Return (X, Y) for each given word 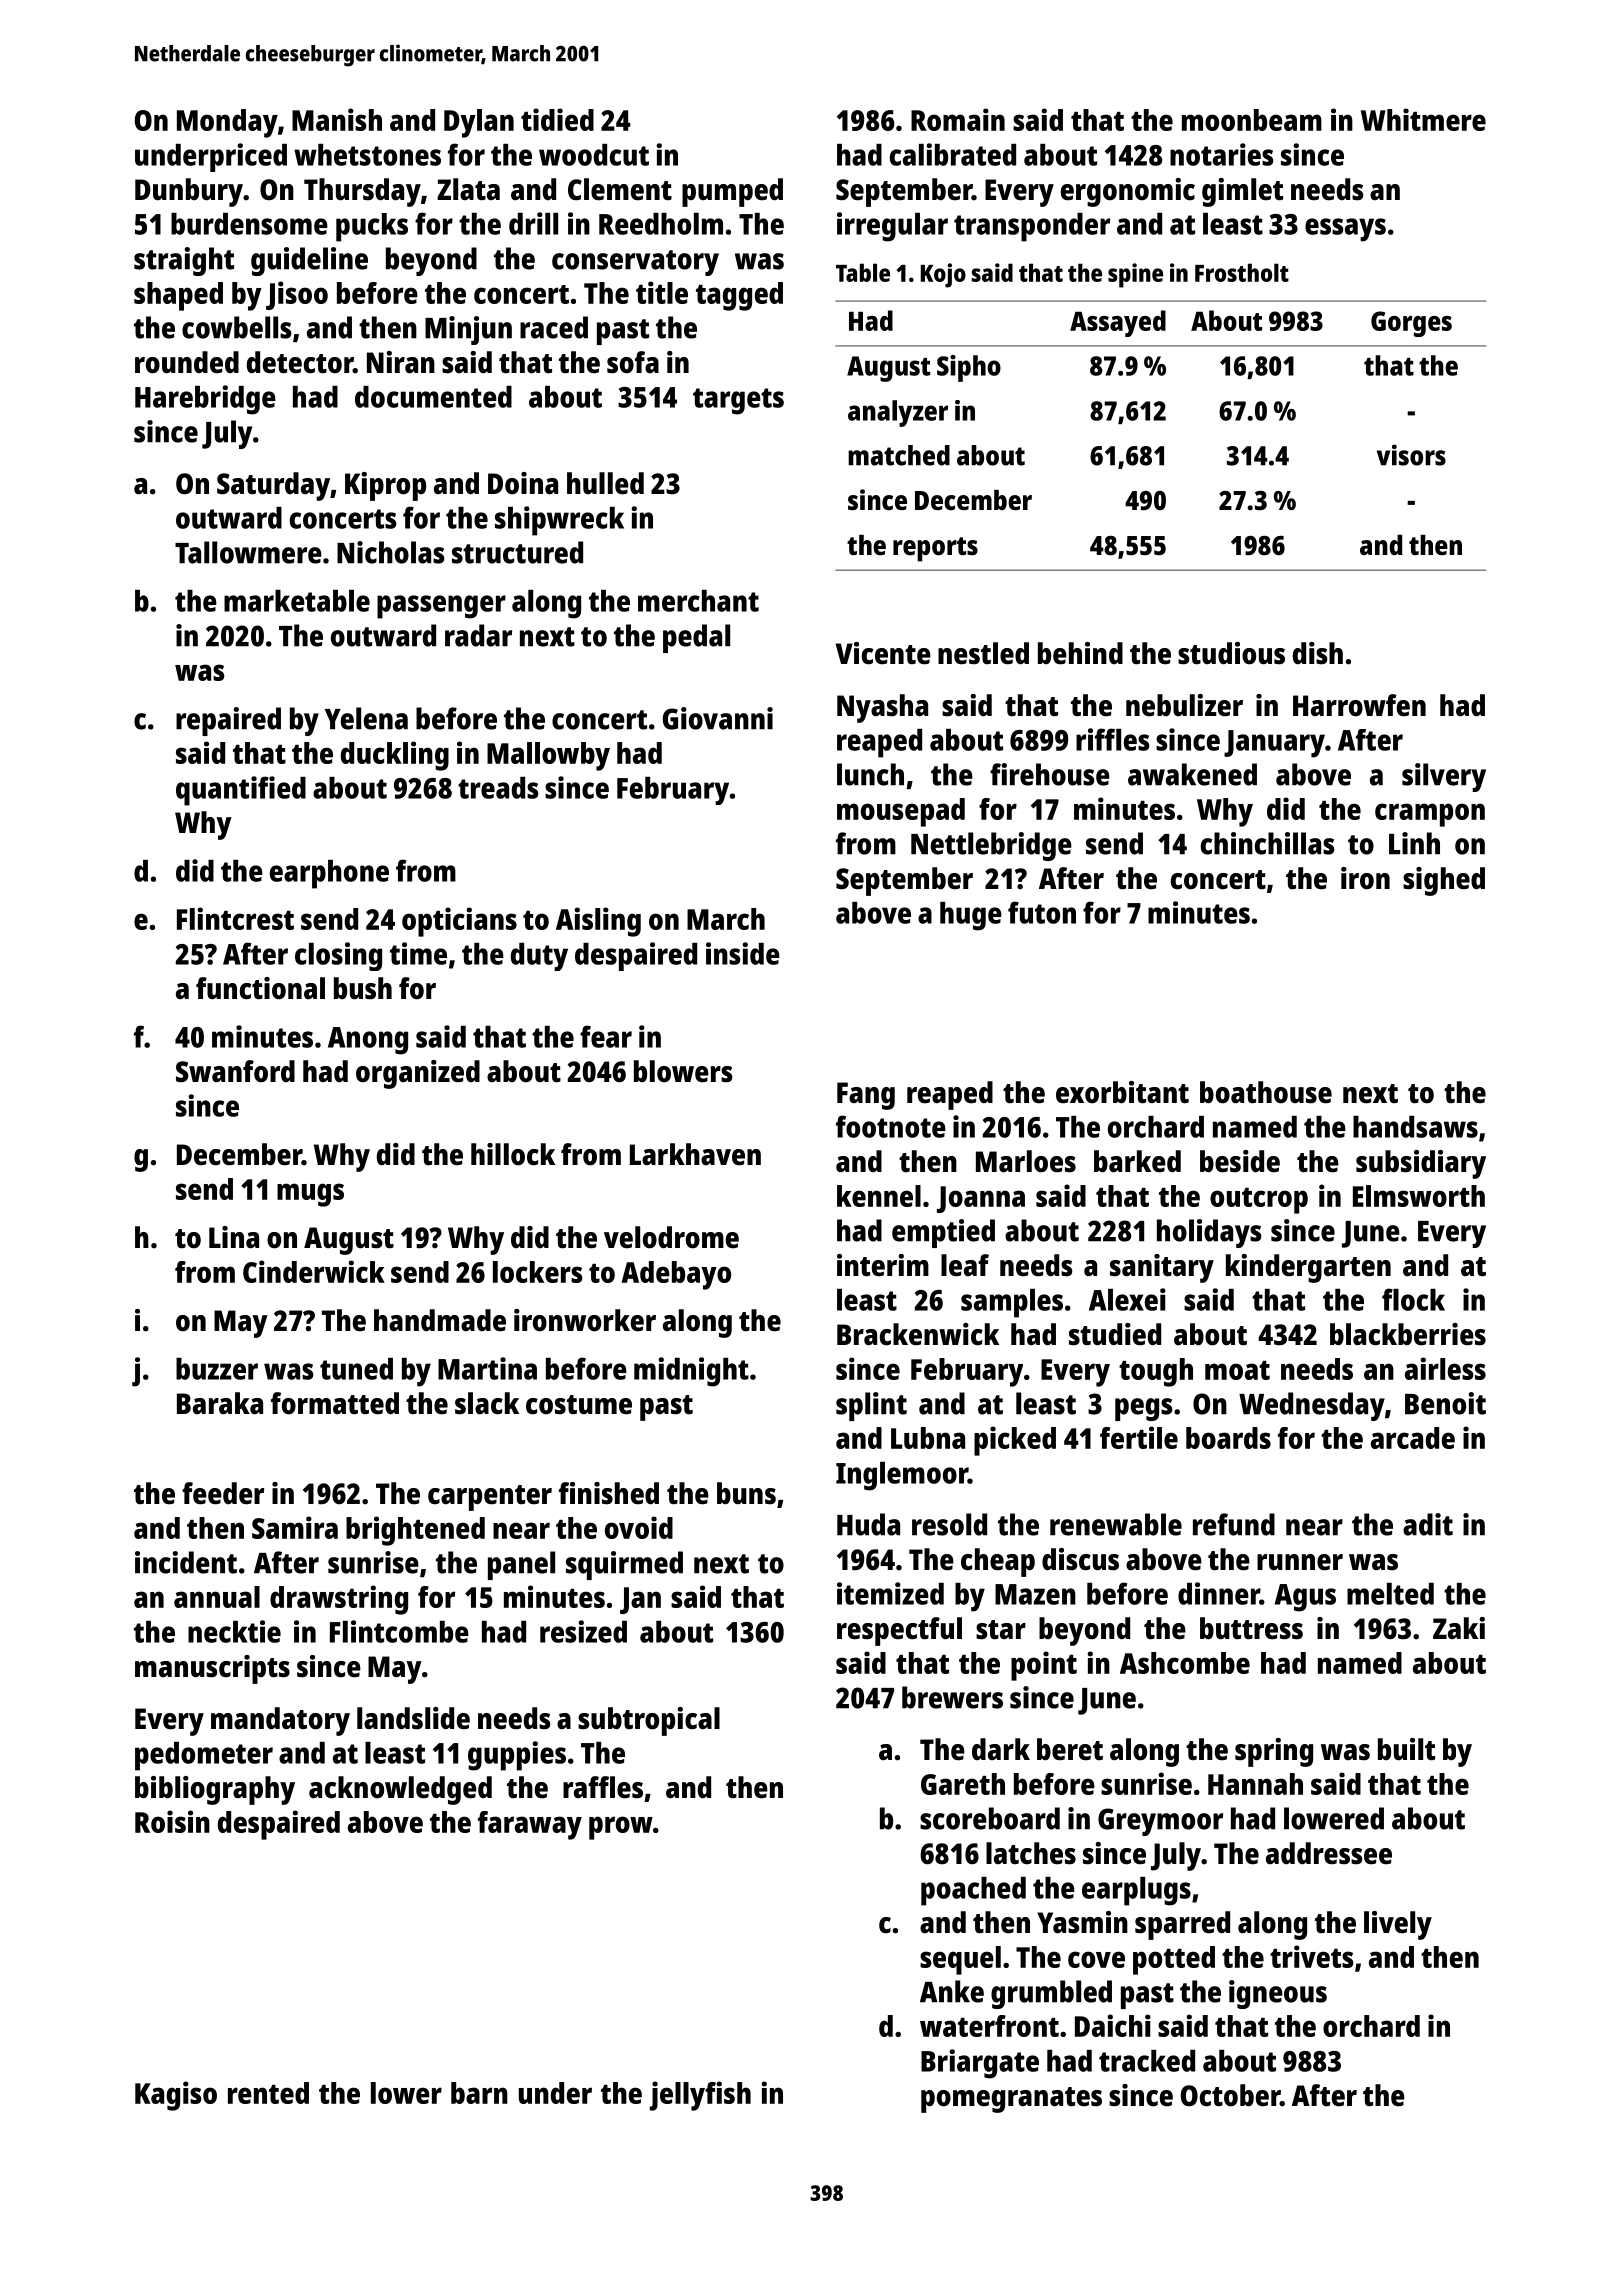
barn (479, 2093)
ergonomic (1128, 192)
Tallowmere (248, 552)
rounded (187, 362)
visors (1411, 455)
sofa (633, 362)
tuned (356, 1369)
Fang (866, 1096)
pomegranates (1011, 2100)
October (1230, 2095)
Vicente (883, 653)
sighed (1444, 881)
